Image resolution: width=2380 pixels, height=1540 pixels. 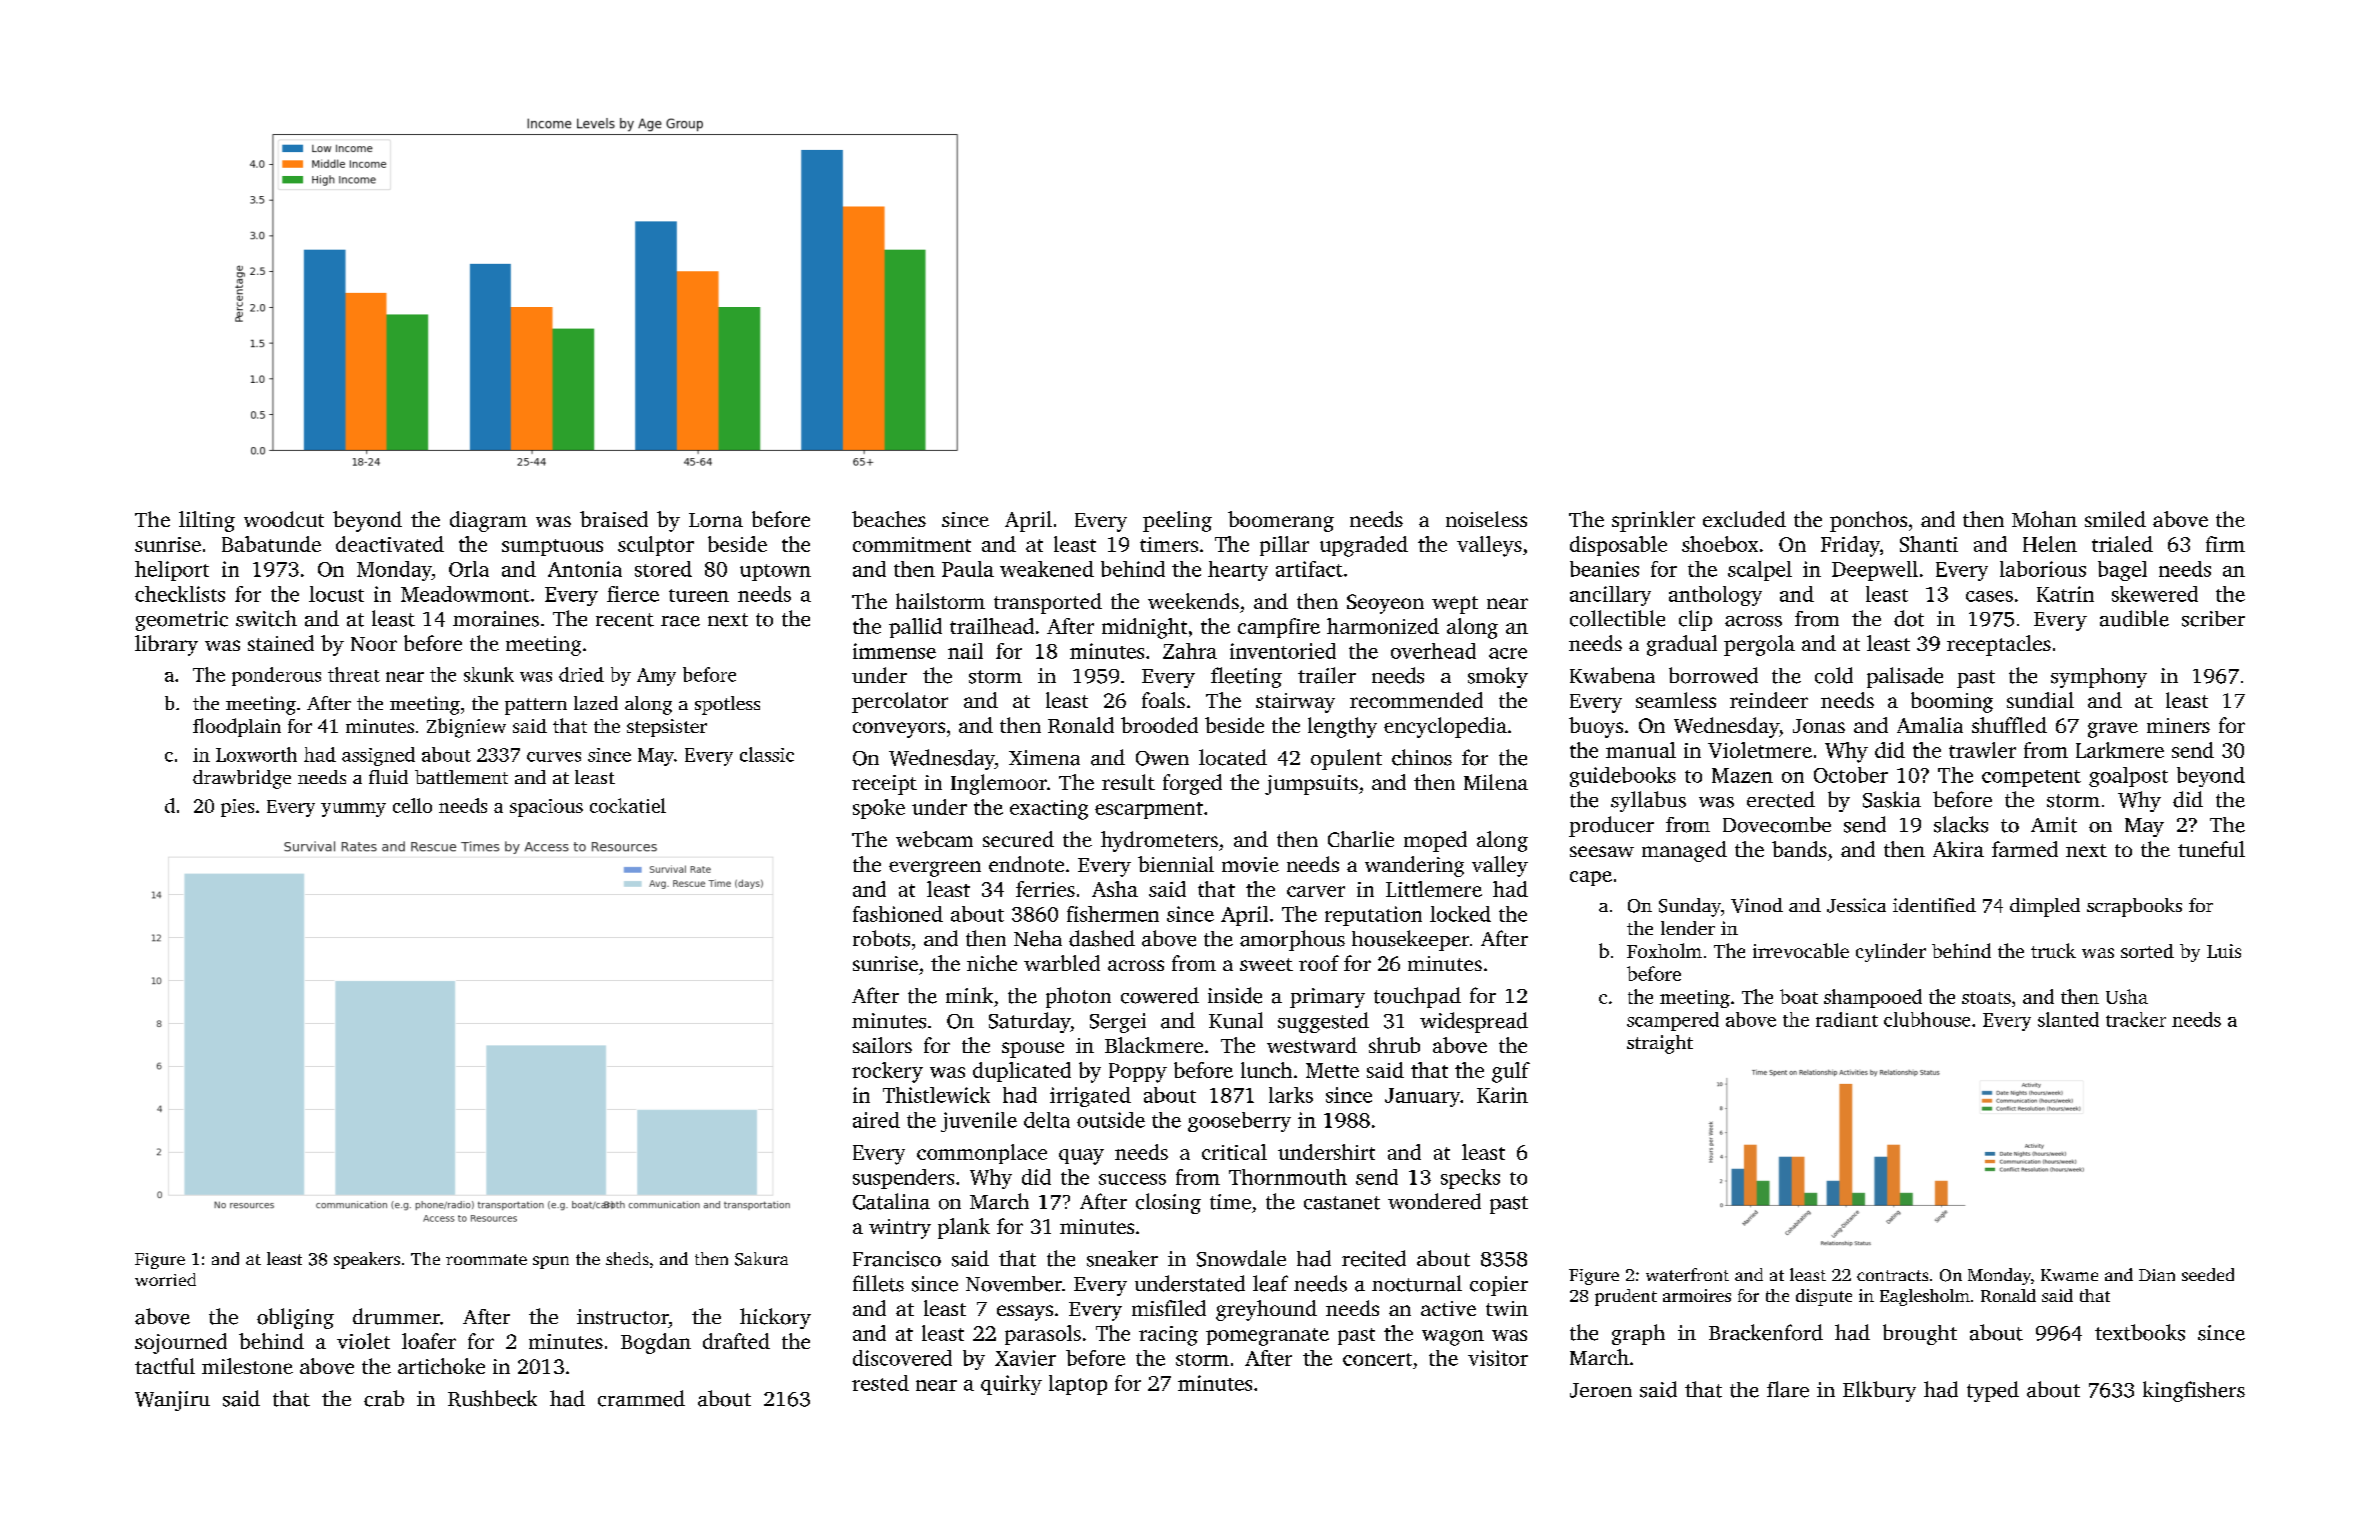 I want to click on Luis, so click(x=2224, y=951).
